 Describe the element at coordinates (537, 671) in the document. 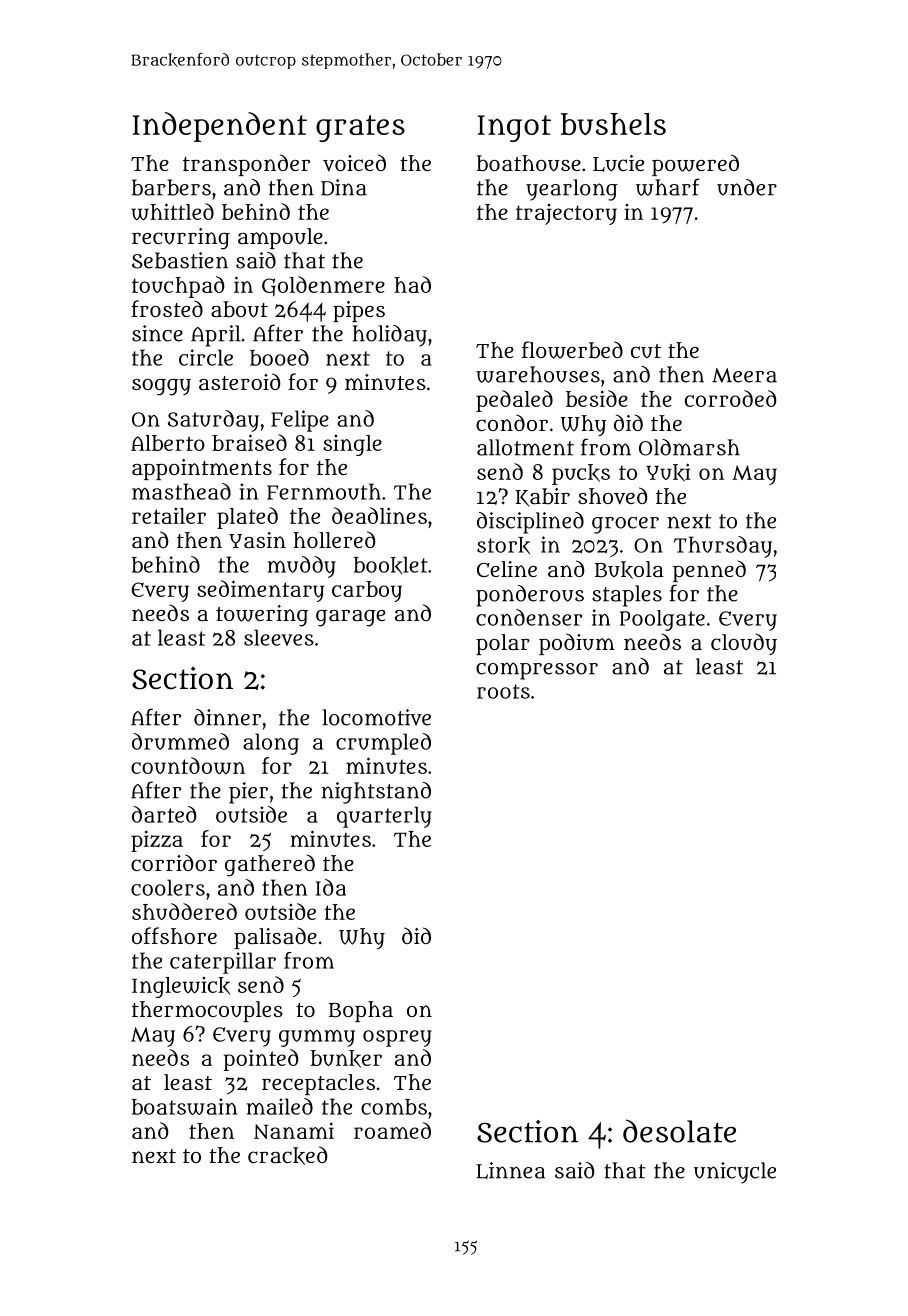

I see `compressor` at that location.
